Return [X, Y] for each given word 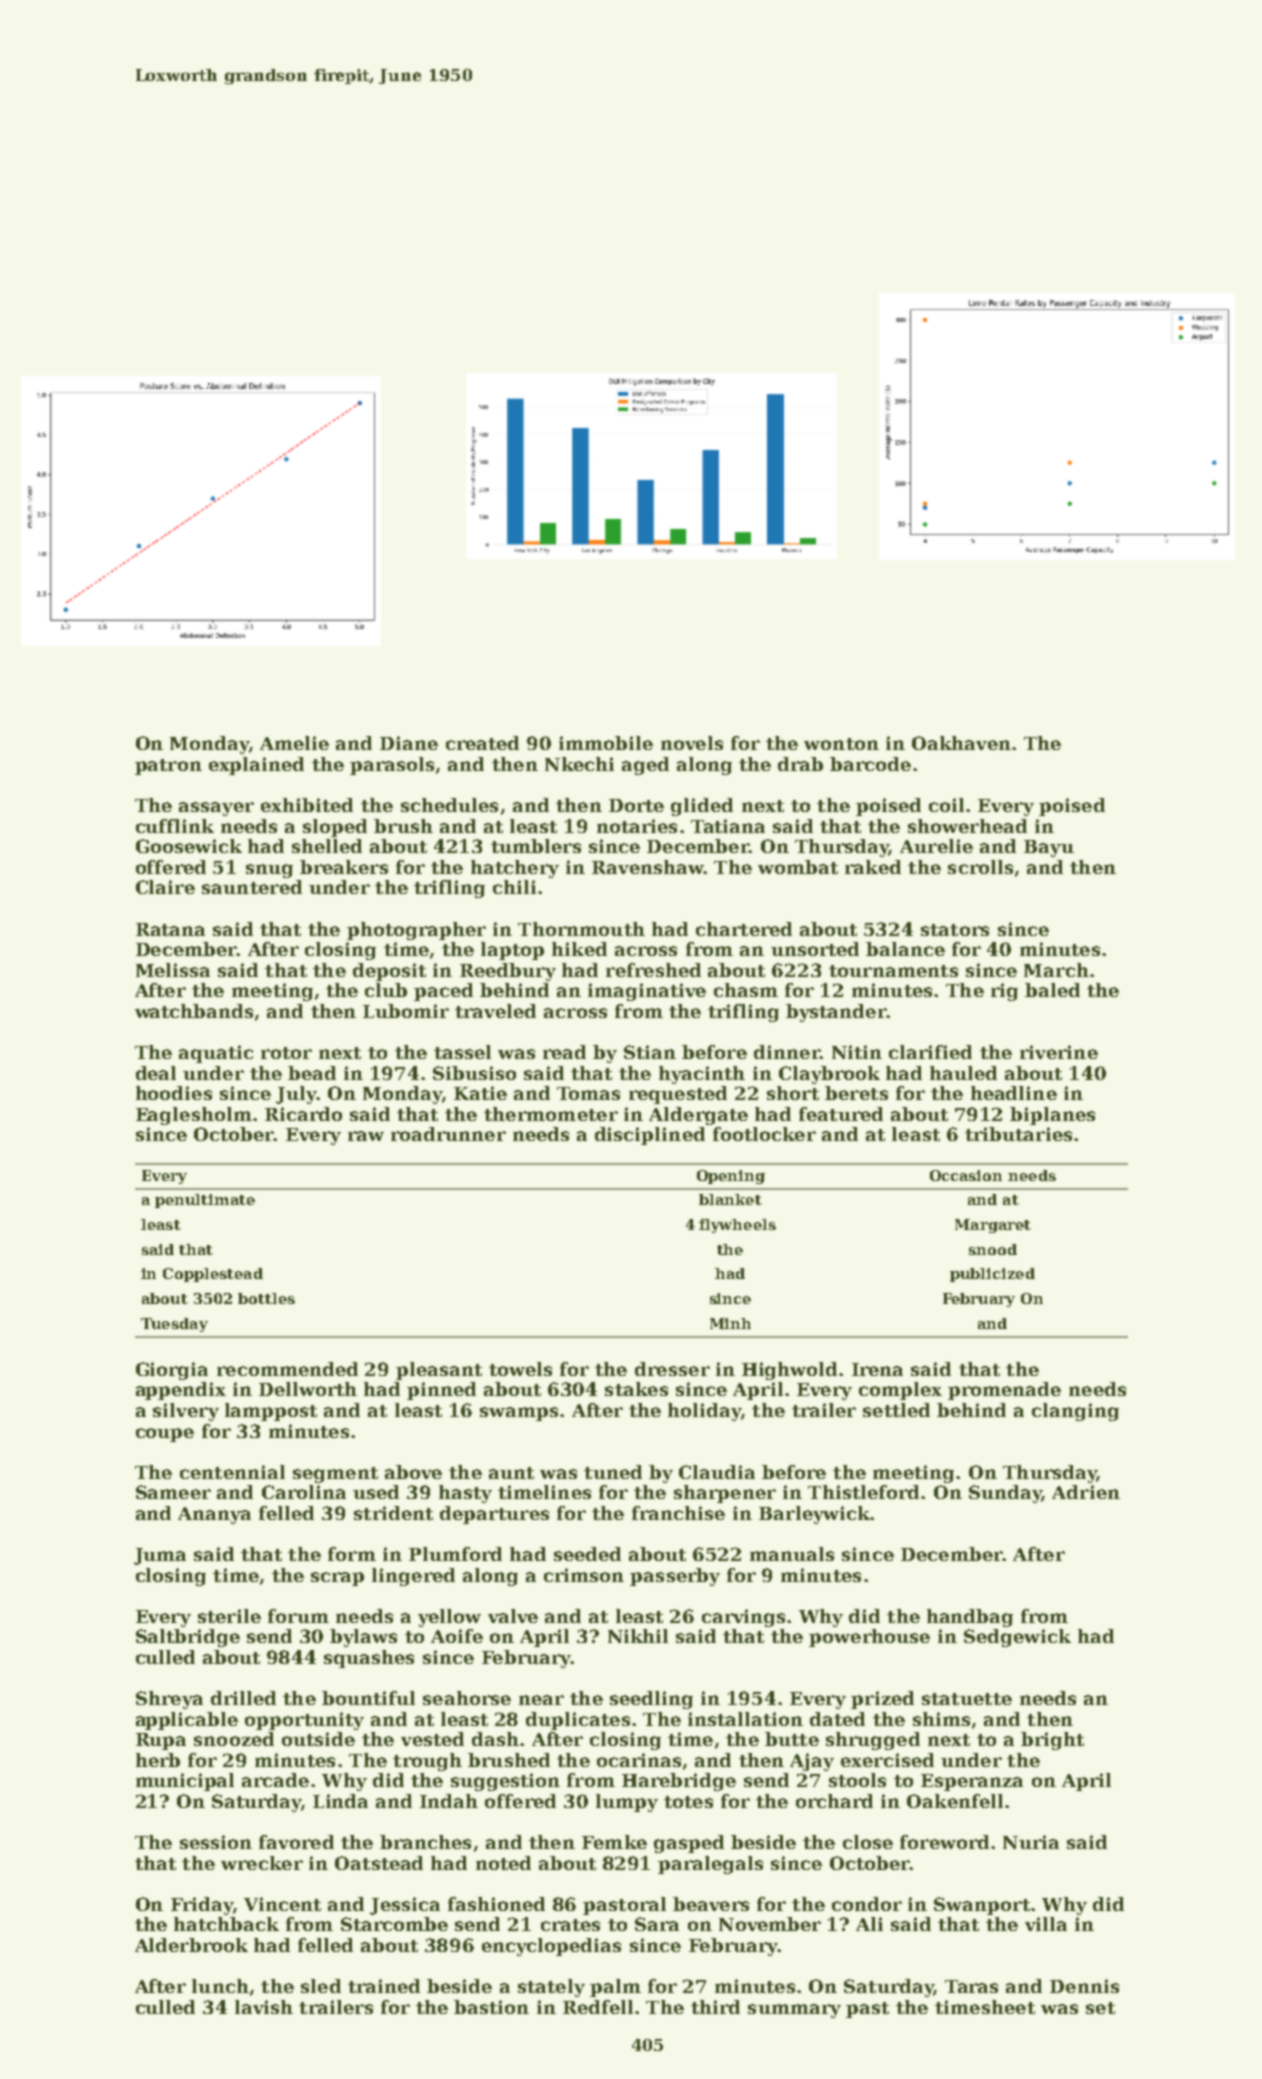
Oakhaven [961, 743]
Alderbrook [191, 1945]
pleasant [439, 1371]
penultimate [205, 1201]
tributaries [1018, 1134]
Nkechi [579, 764]
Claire [165, 887]
